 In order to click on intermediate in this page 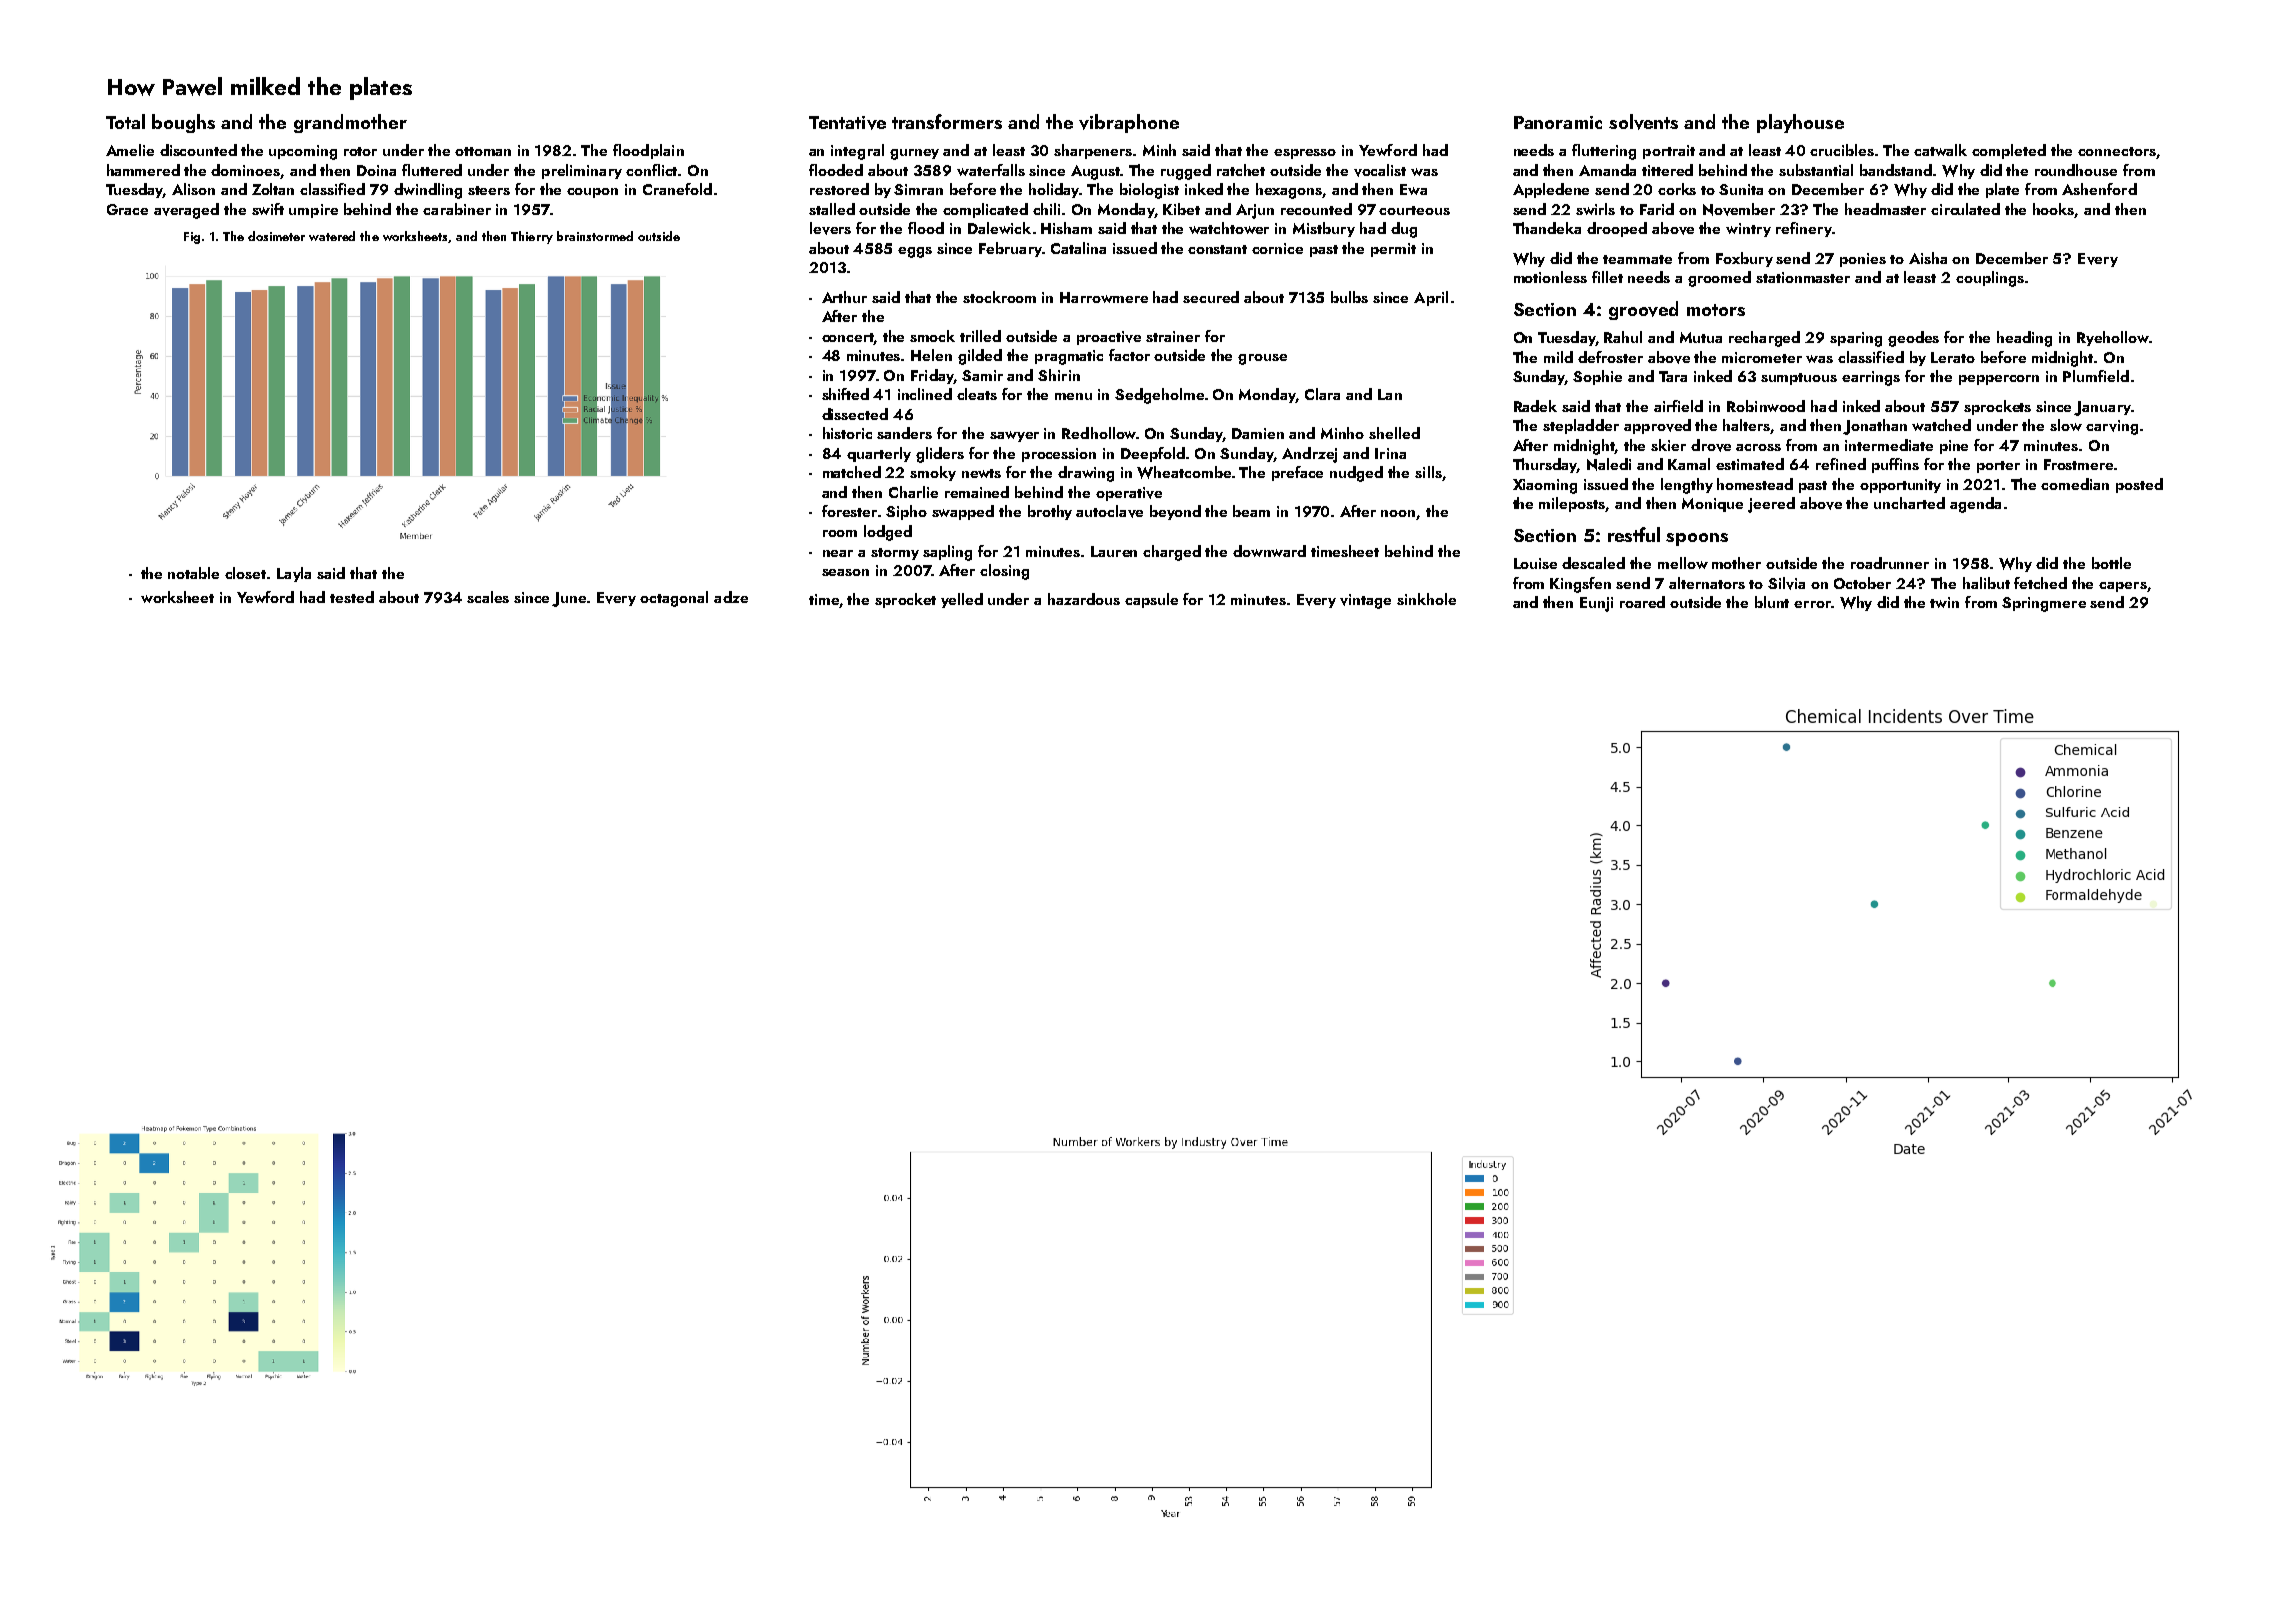, I will do `click(1889, 445)`.
